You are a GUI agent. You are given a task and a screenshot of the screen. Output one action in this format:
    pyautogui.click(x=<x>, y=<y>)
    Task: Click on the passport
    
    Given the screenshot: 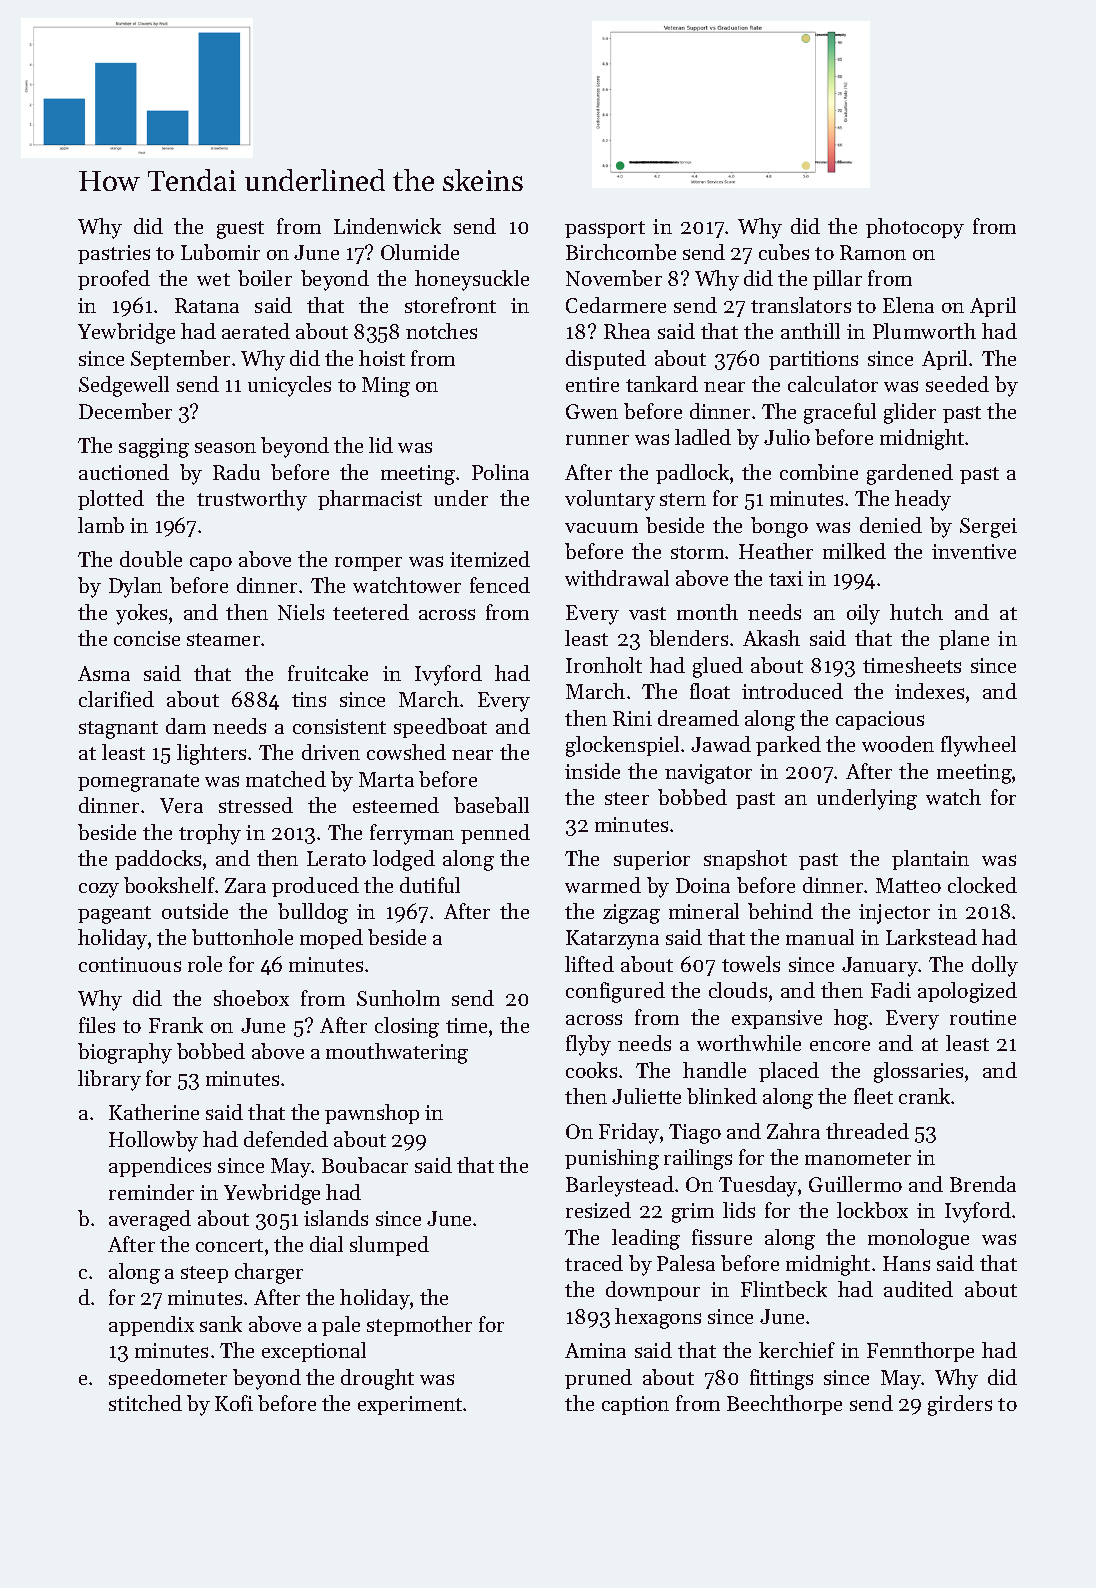 What is the action you would take?
    pyautogui.click(x=605, y=229)
